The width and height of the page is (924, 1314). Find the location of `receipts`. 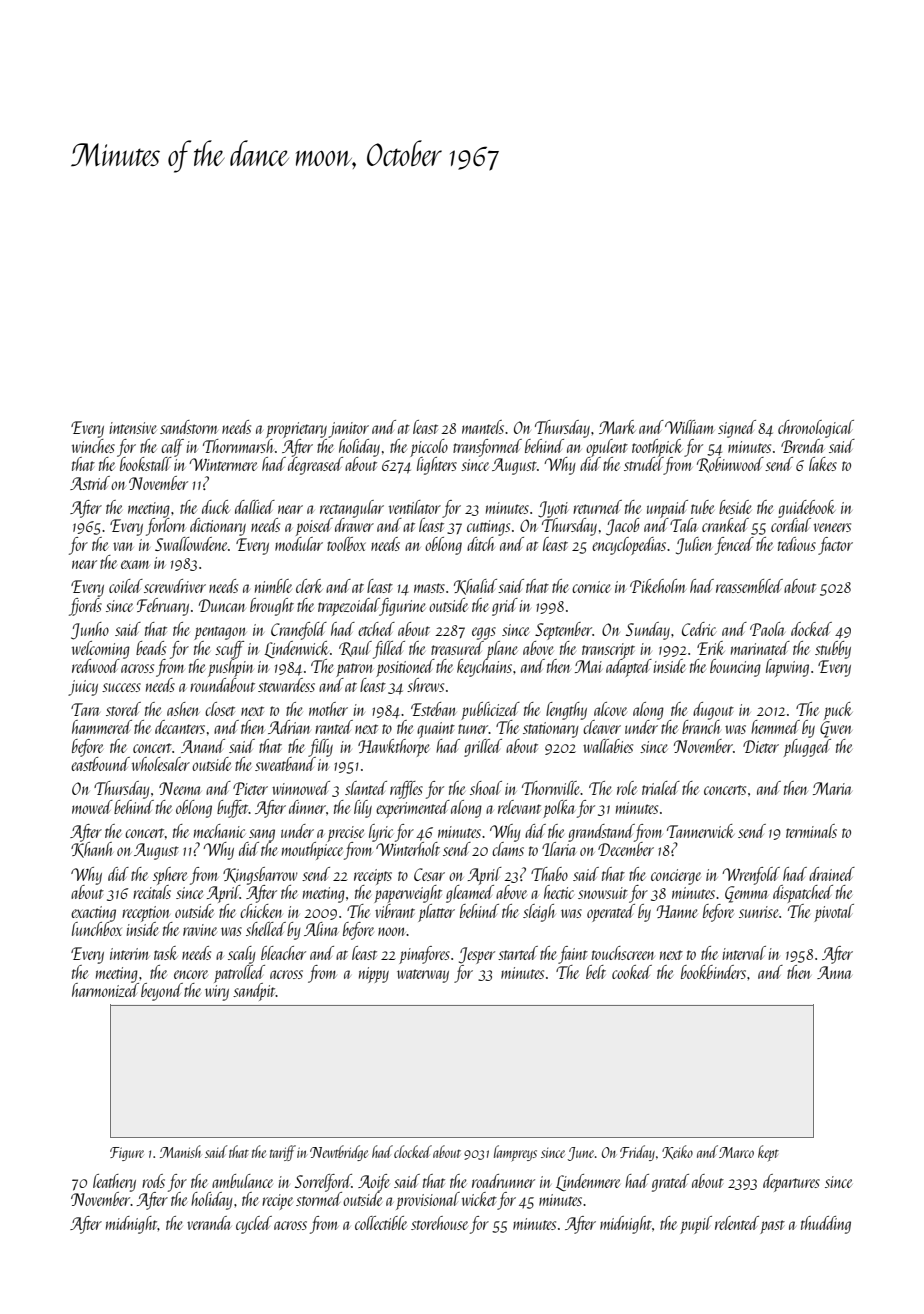

receipts is located at coordinates (373, 877).
